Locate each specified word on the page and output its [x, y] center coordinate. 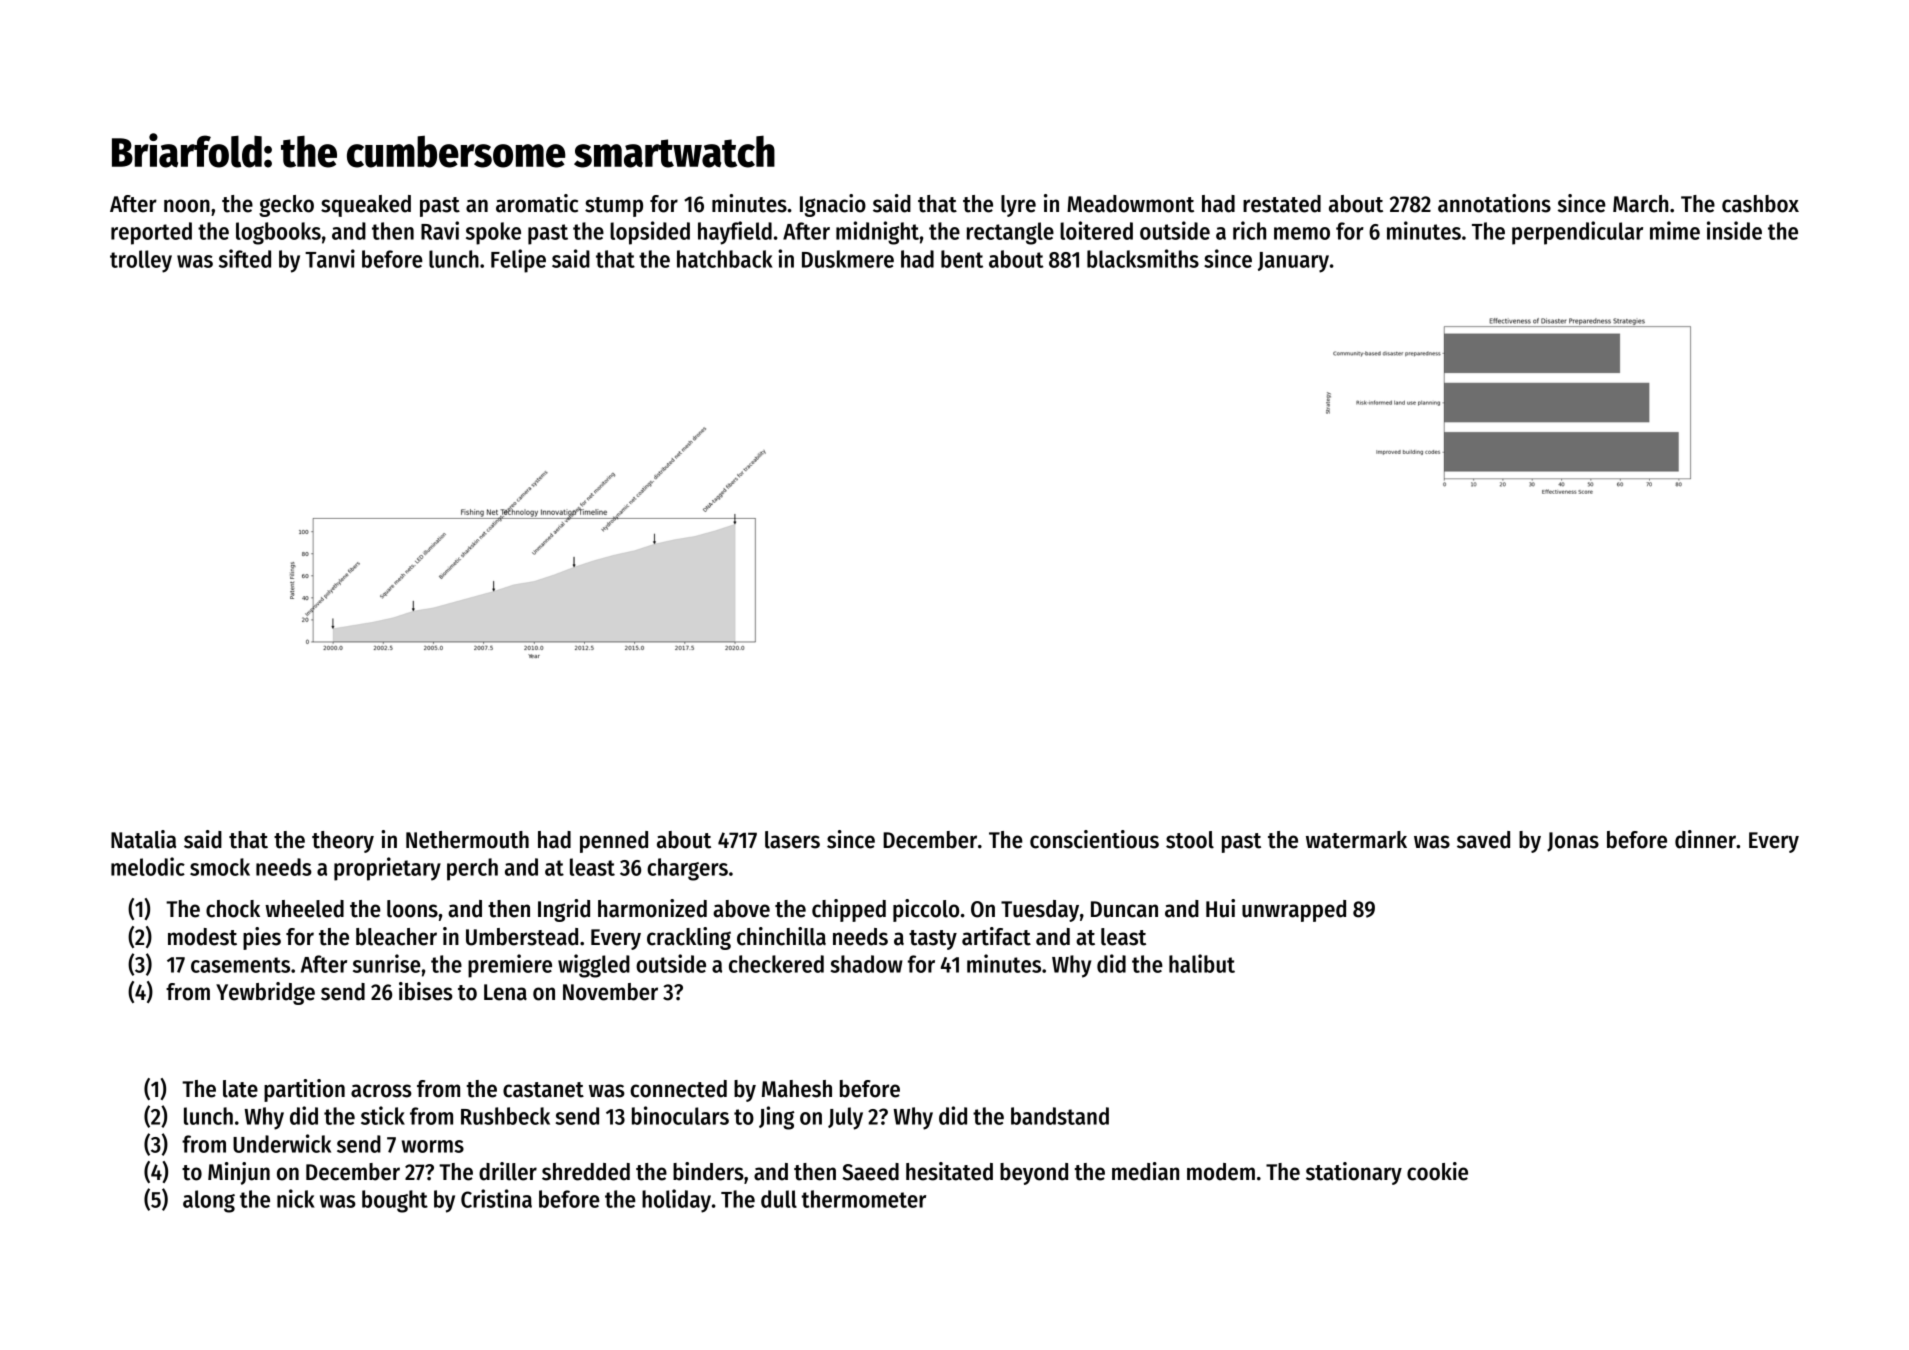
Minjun [239, 1173]
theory [343, 842]
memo [1302, 233]
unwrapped [1294, 911]
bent [962, 259]
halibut [1202, 963]
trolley [141, 261]
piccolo [926, 910]
